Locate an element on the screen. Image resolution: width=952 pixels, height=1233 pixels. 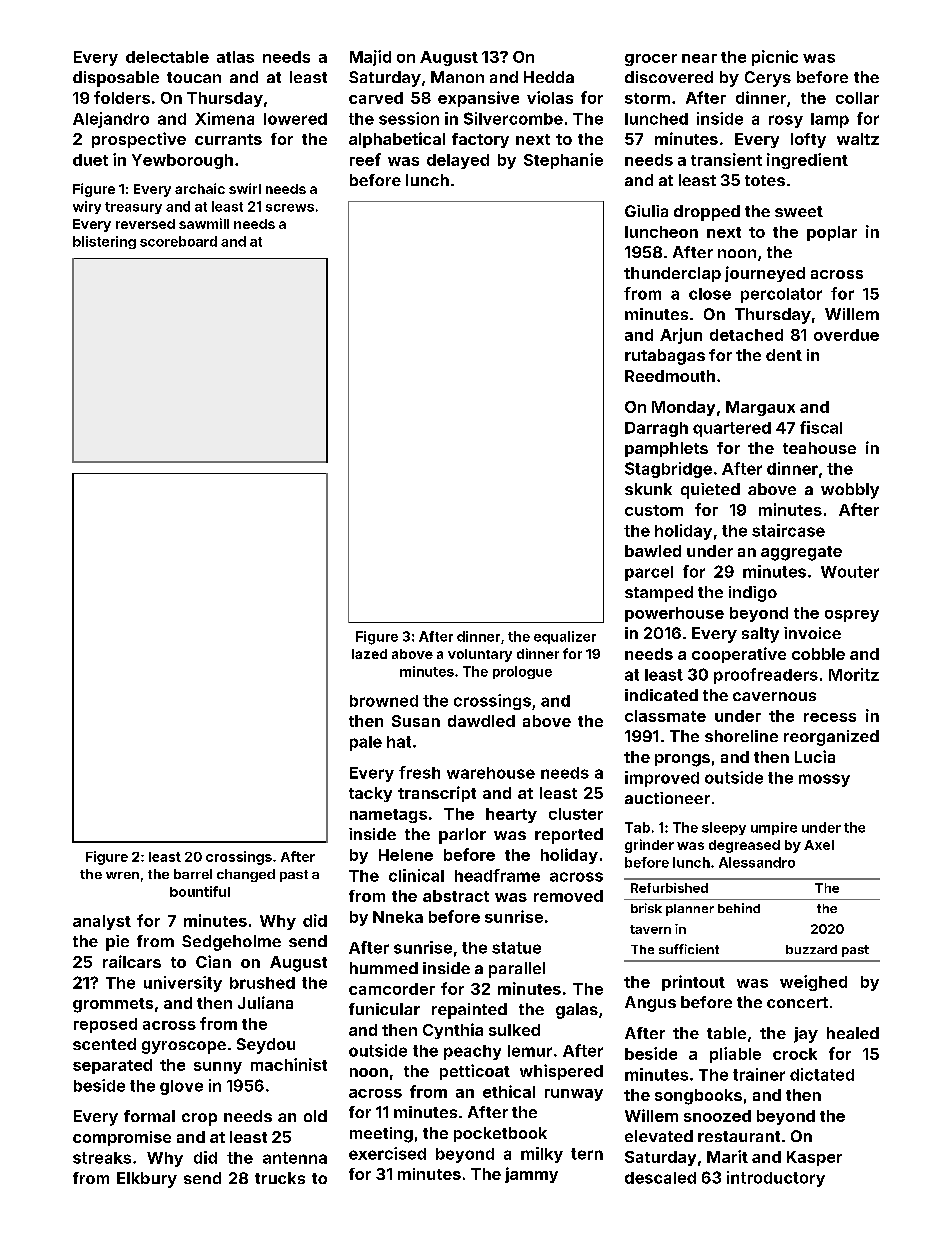
funicular is located at coordinates (384, 1009).
